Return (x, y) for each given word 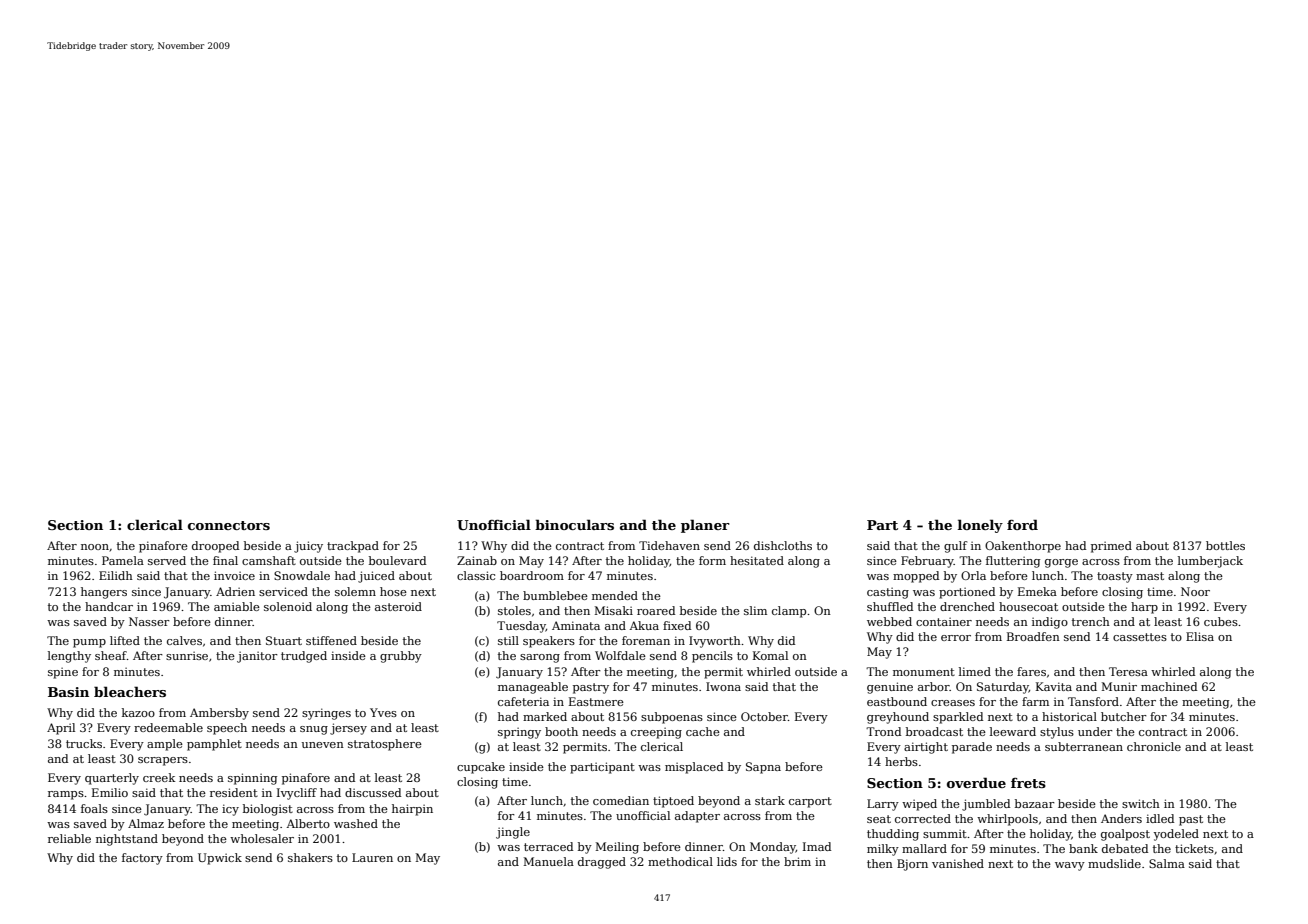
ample (165, 745)
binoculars (574, 524)
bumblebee (555, 595)
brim (797, 861)
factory (142, 859)
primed (1111, 547)
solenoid (288, 606)
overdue (976, 782)
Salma (1167, 863)
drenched (967, 606)
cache (703, 731)
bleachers (130, 691)
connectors (229, 525)
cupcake (481, 768)
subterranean (1084, 746)
